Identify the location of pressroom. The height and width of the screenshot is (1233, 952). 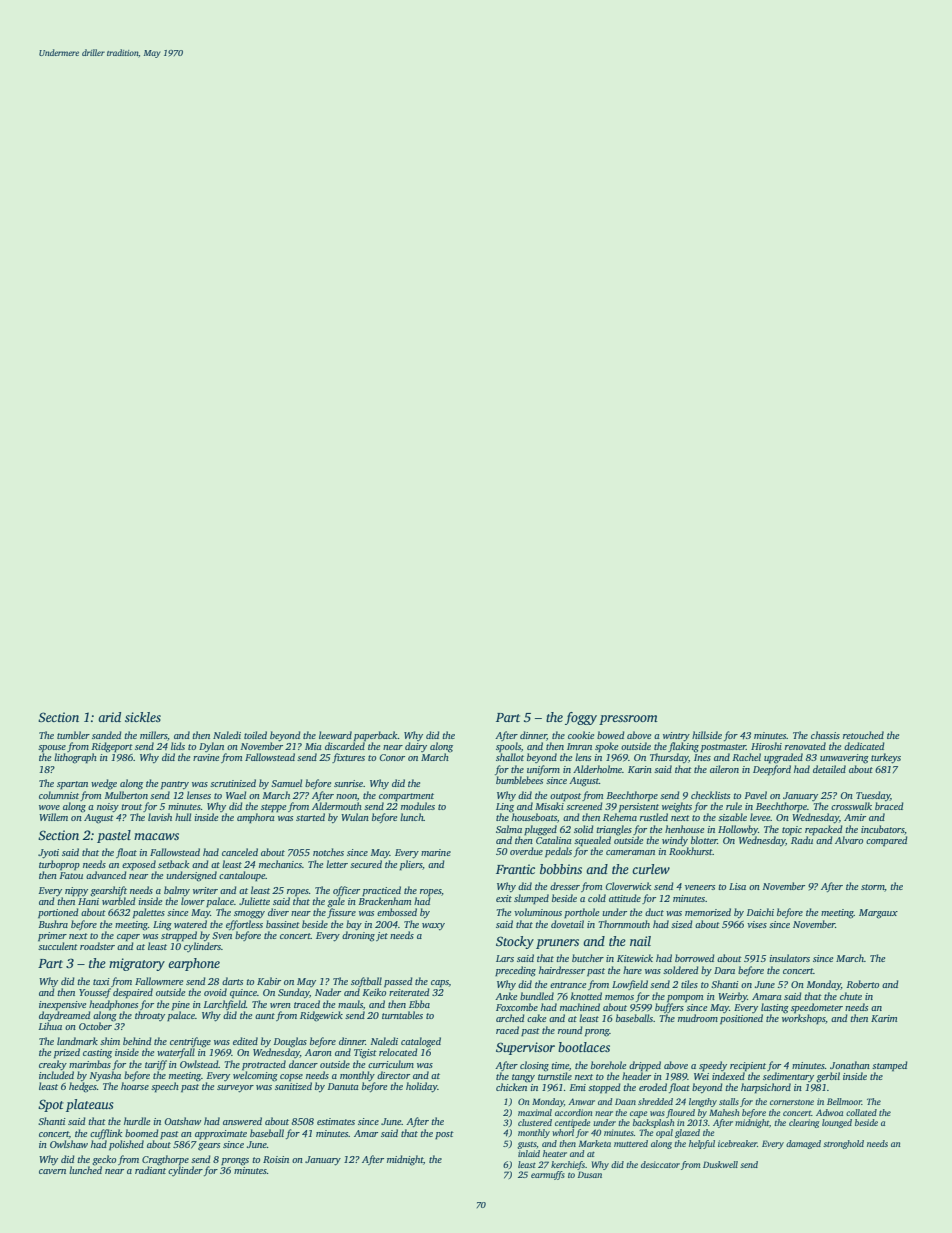
(628, 720).
